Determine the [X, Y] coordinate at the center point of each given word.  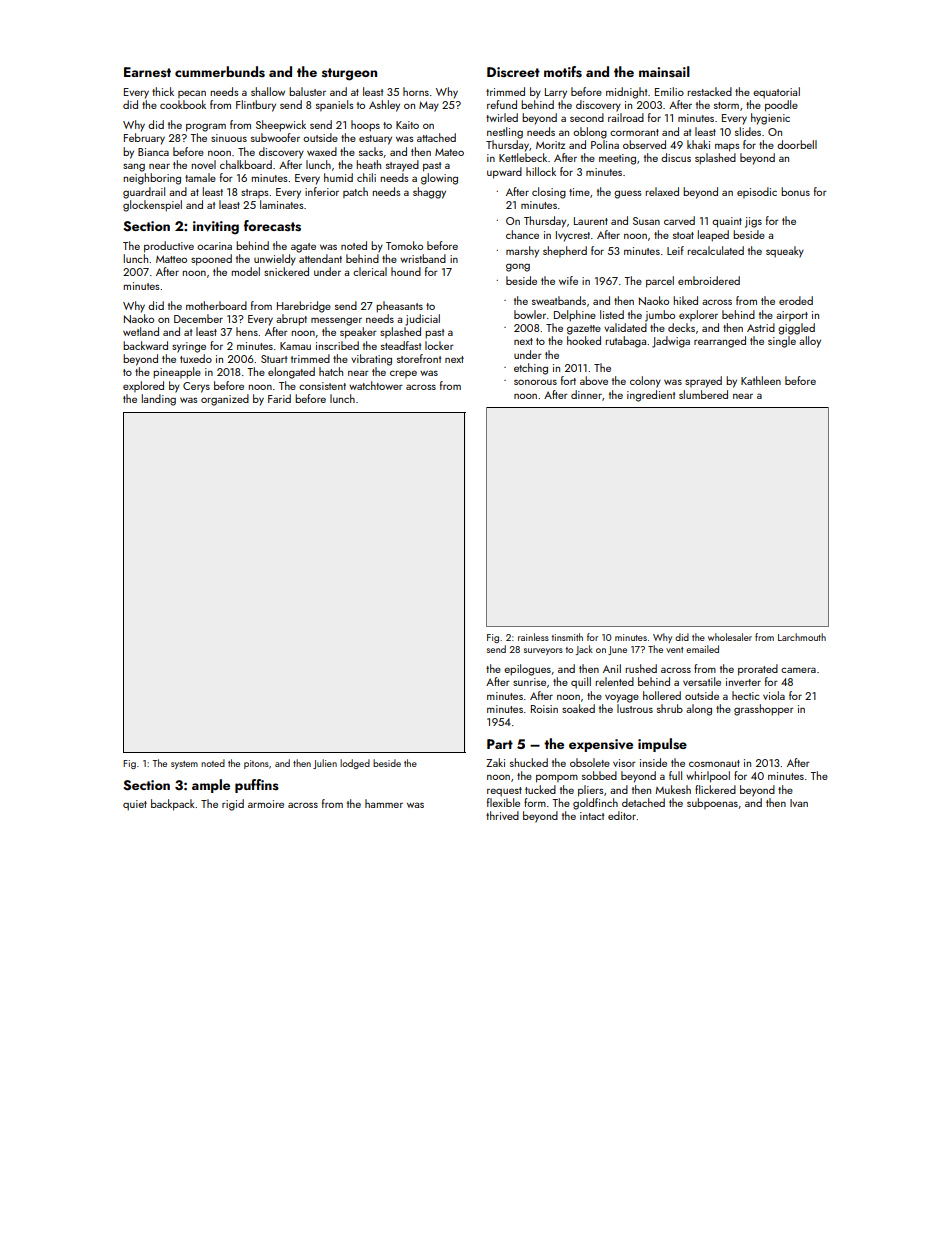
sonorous [535, 382]
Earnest [147, 72]
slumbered [703, 394]
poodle [781, 106]
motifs [563, 72]
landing [159, 400]
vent [675, 650]
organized [225, 400]
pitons [256, 764]
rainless [533, 637]
